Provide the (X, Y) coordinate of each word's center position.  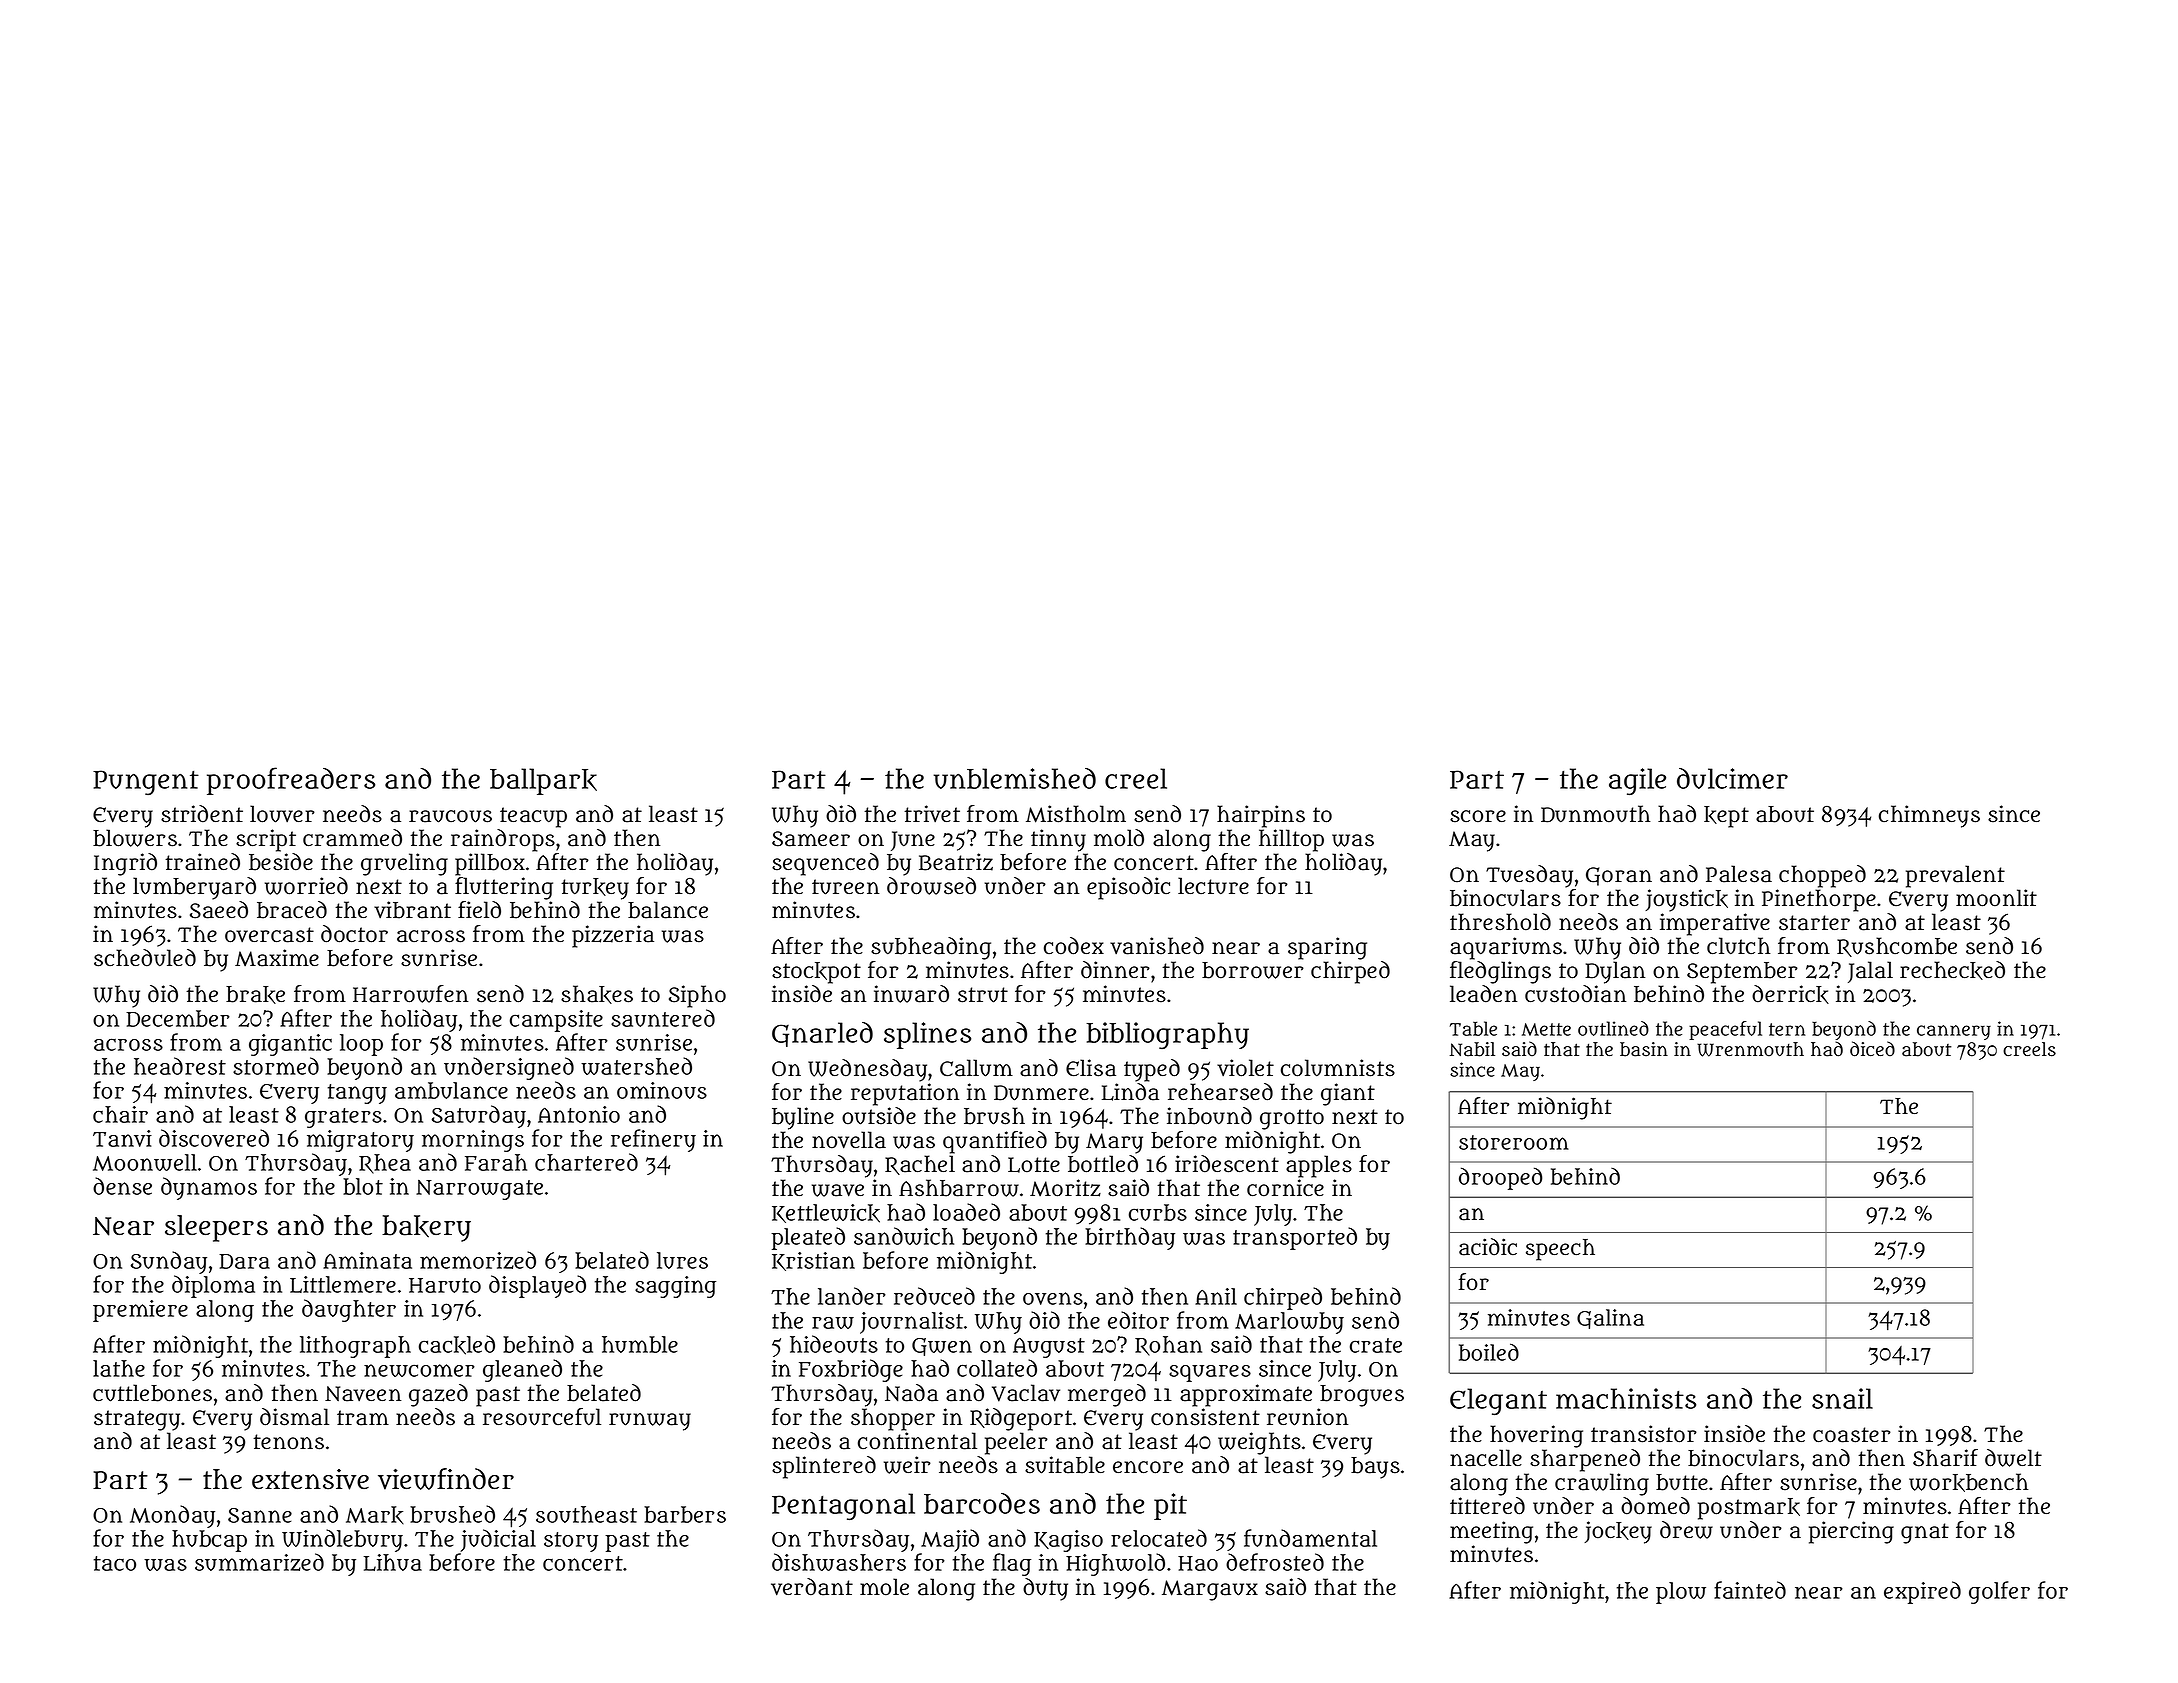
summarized (259, 1562)
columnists (1338, 1068)
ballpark (543, 781)
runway (650, 1422)
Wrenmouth (1750, 1049)
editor (1138, 1320)
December (178, 1018)
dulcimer (1732, 778)
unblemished (1015, 778)
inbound (1209, 1116)
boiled (1489, 1352)
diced (1872, 1049)
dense (122, 1186)
